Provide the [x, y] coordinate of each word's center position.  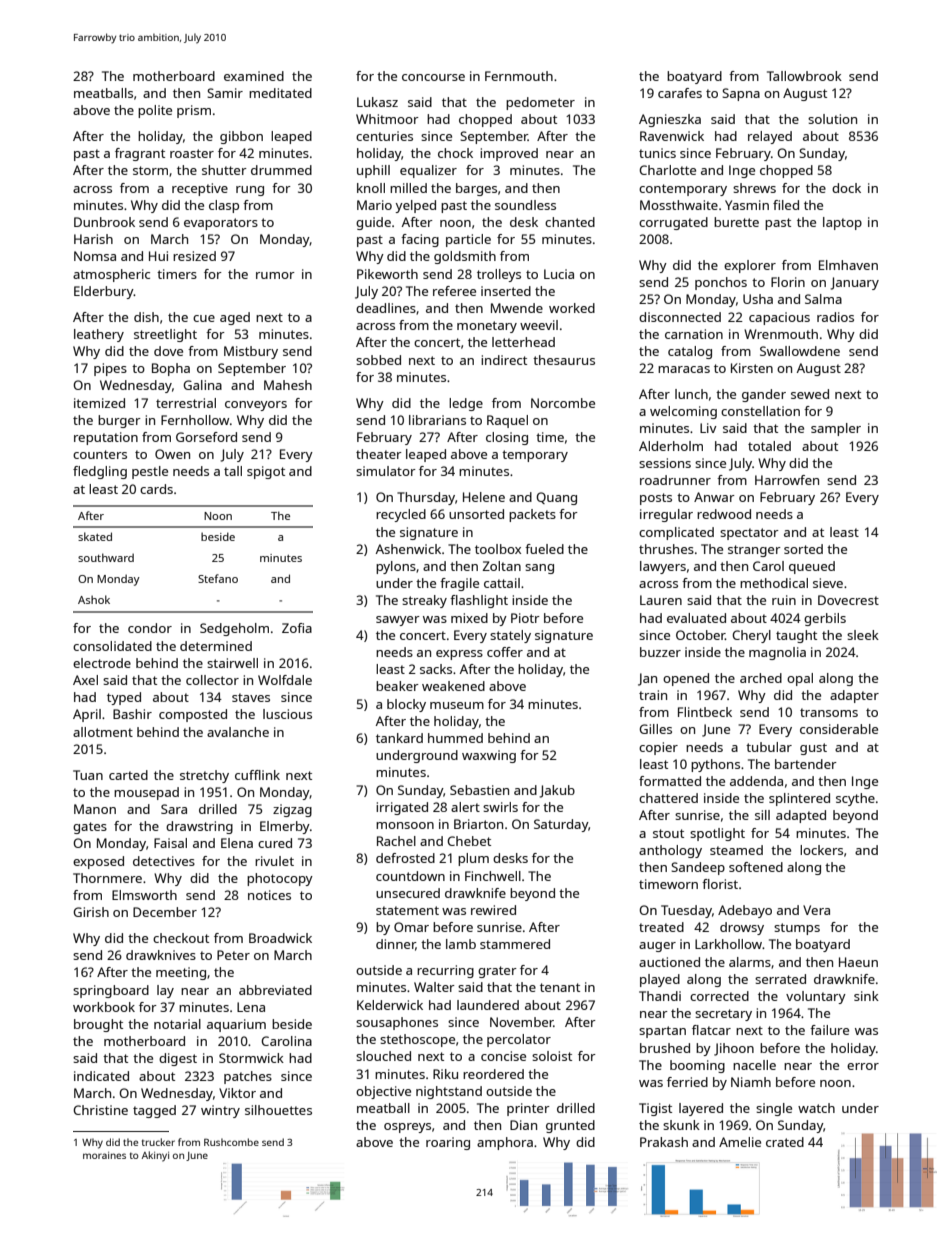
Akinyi [155, 1156]
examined [254, 76]
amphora [505, 1143]
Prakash [664, 1142]
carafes [680, 93]
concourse [433, 77]
